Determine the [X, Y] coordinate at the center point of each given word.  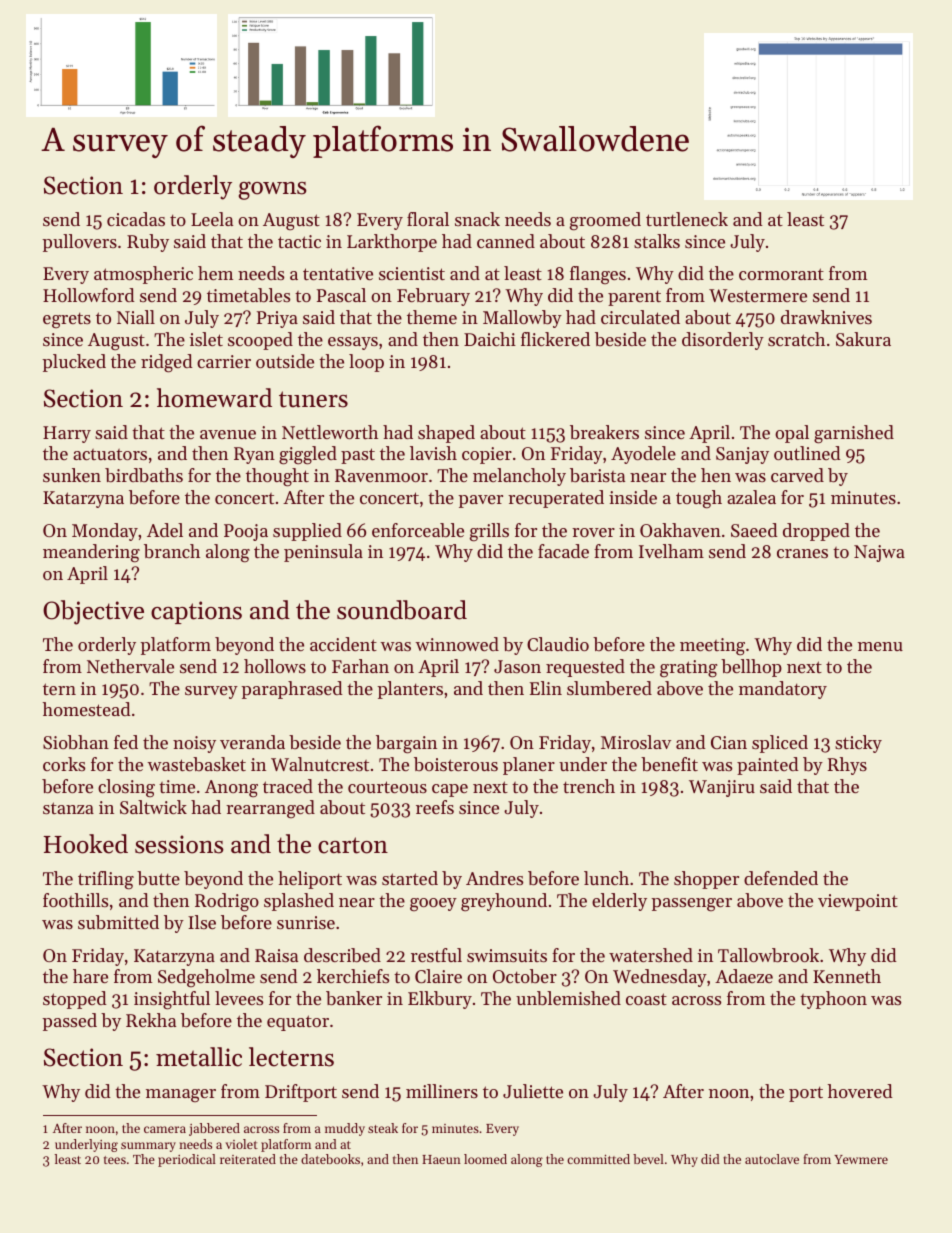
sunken [72, 475]
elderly [619, 902]
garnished [854, 434]
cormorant [781, 274]
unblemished [568, 998]
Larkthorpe [392, 243]
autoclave [772, 1159]
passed [69, 1022]
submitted [118, 922]
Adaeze [744, 976]
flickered [555, 339]
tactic [299, 241]
